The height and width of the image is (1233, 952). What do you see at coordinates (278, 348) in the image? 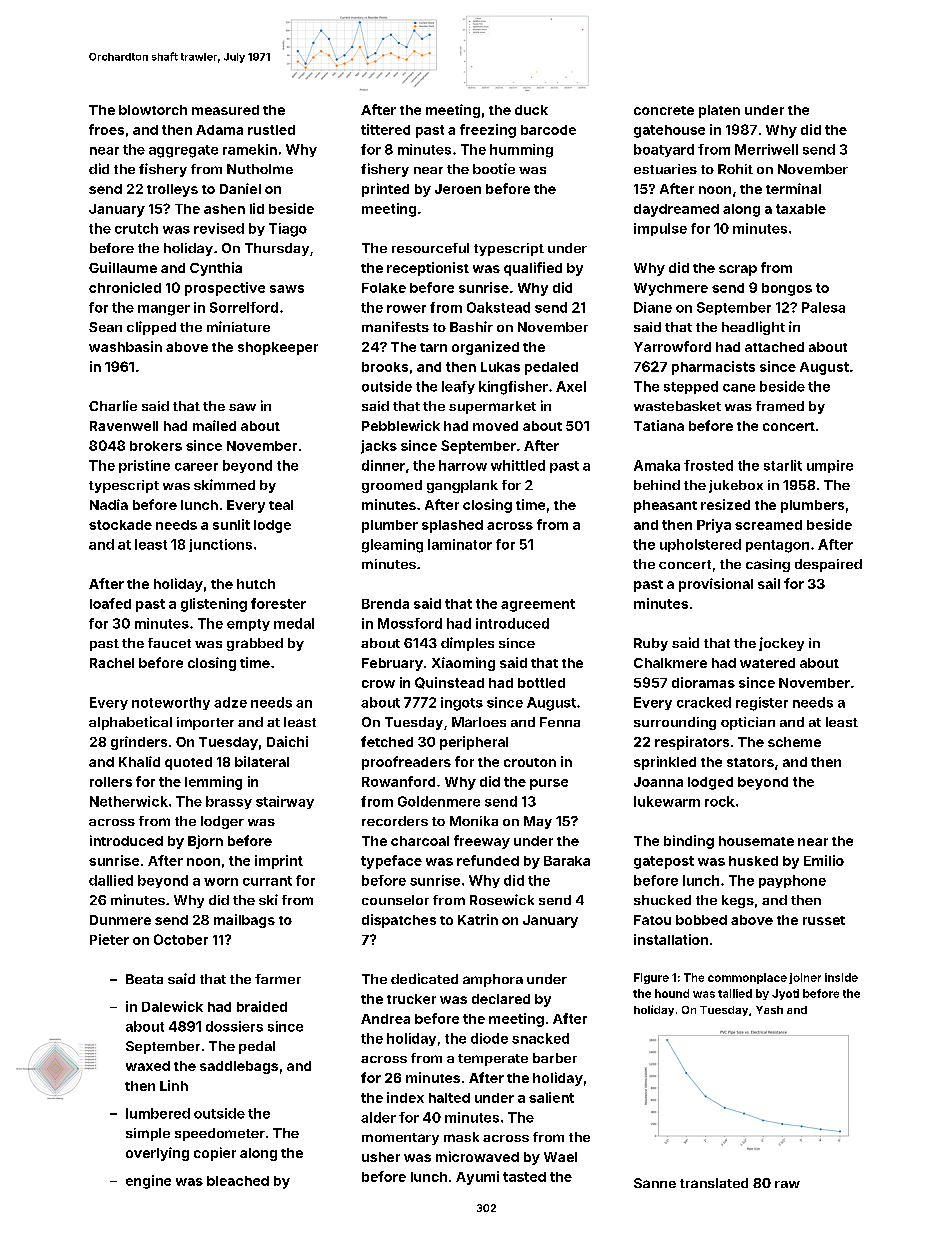
I see `shopkeeper` at bounding box center [278, 348].
